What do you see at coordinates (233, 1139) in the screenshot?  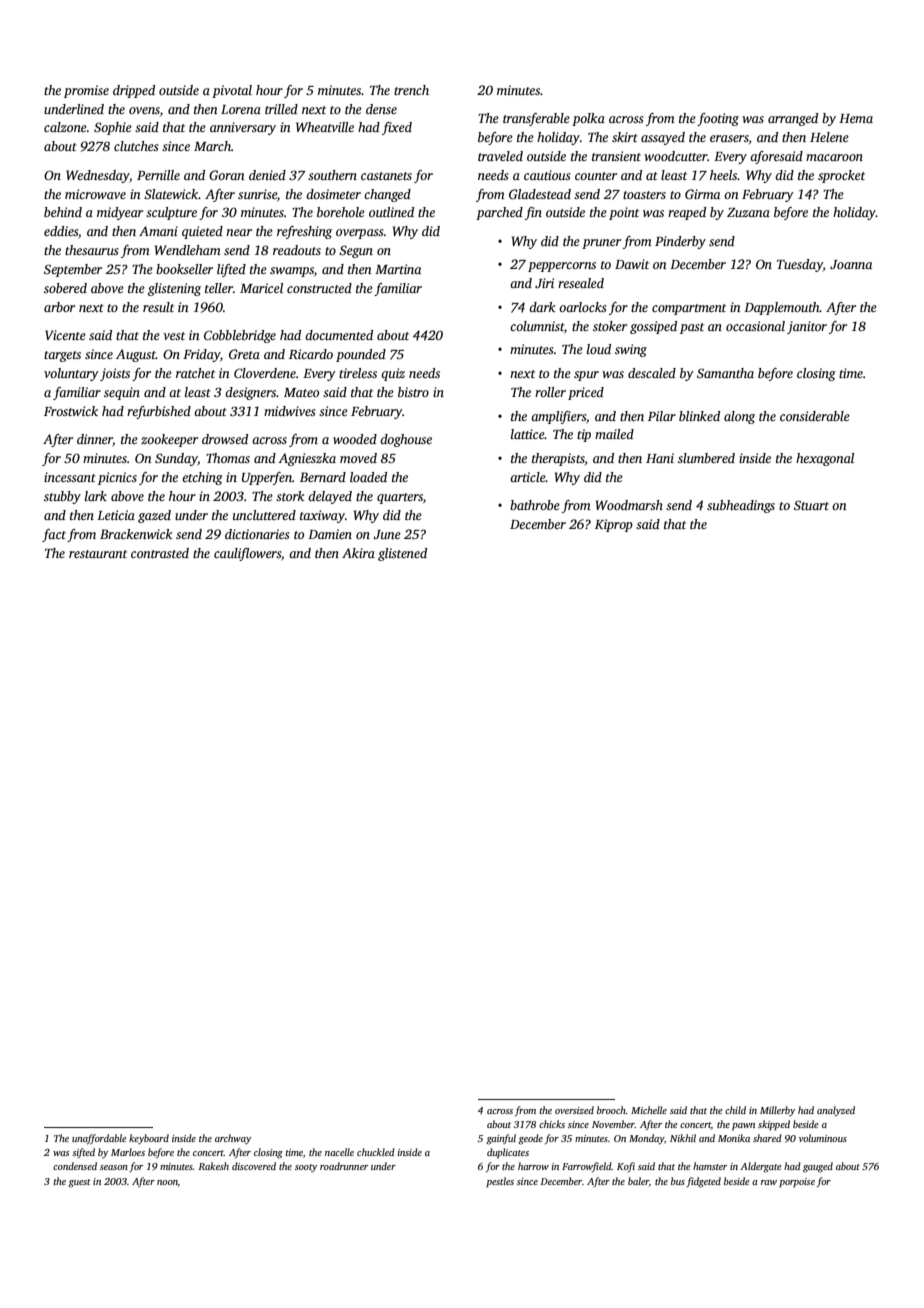 I see `archway` at bounding box center [233, 1139].
